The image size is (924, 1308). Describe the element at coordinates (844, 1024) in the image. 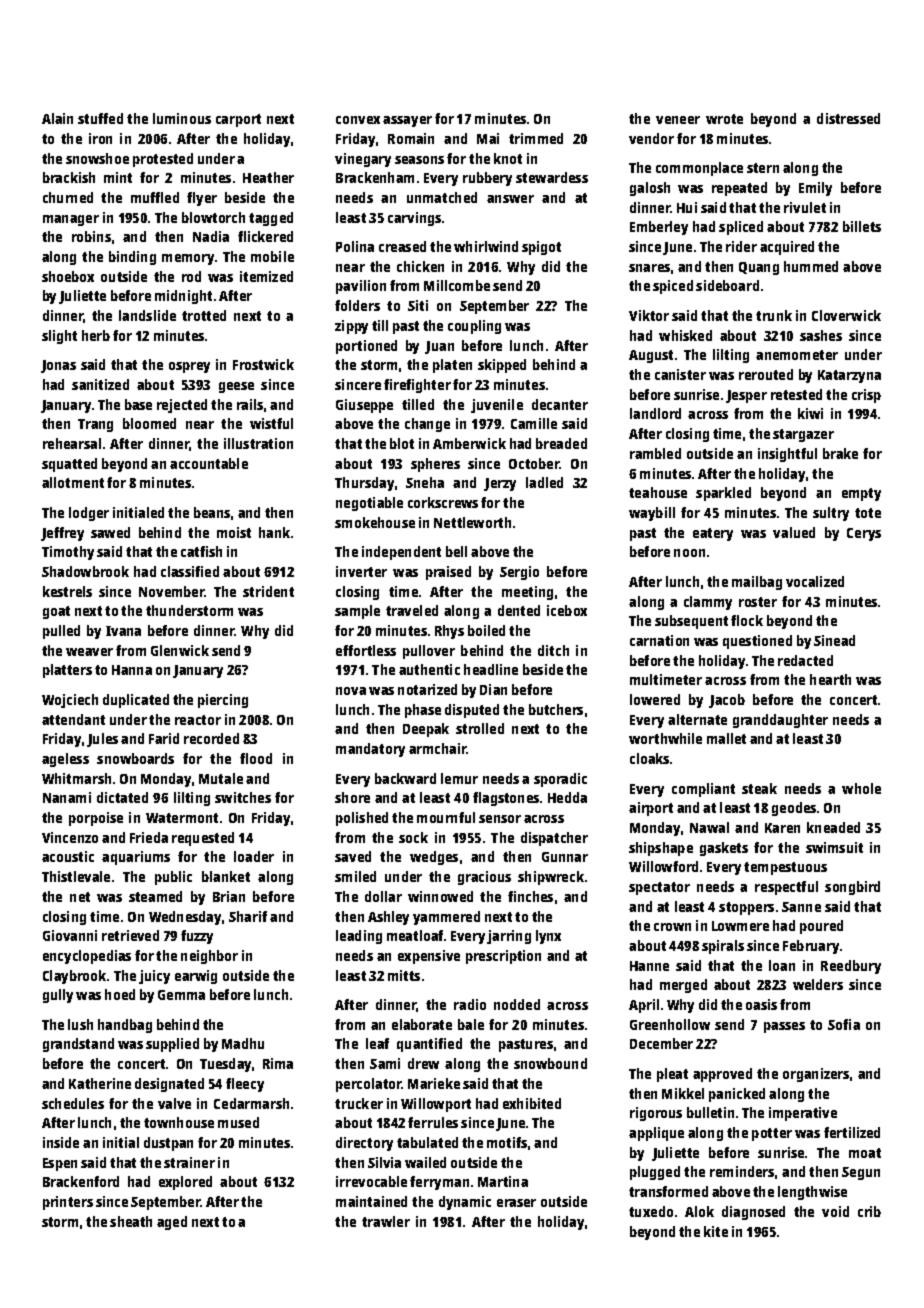

I see `Sofia` at that location.
